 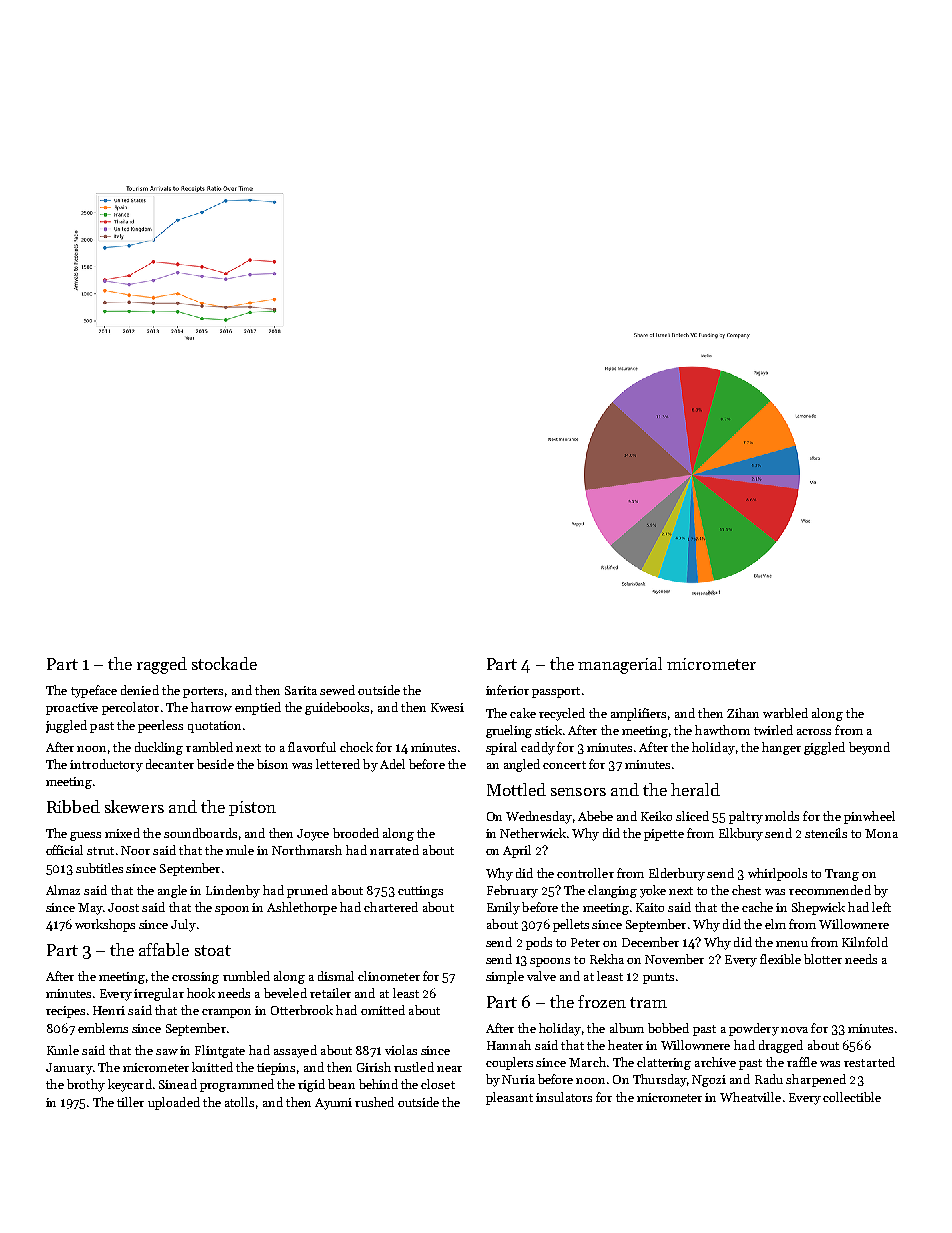 I want to click on sewed, so click(x=337, y=690).
